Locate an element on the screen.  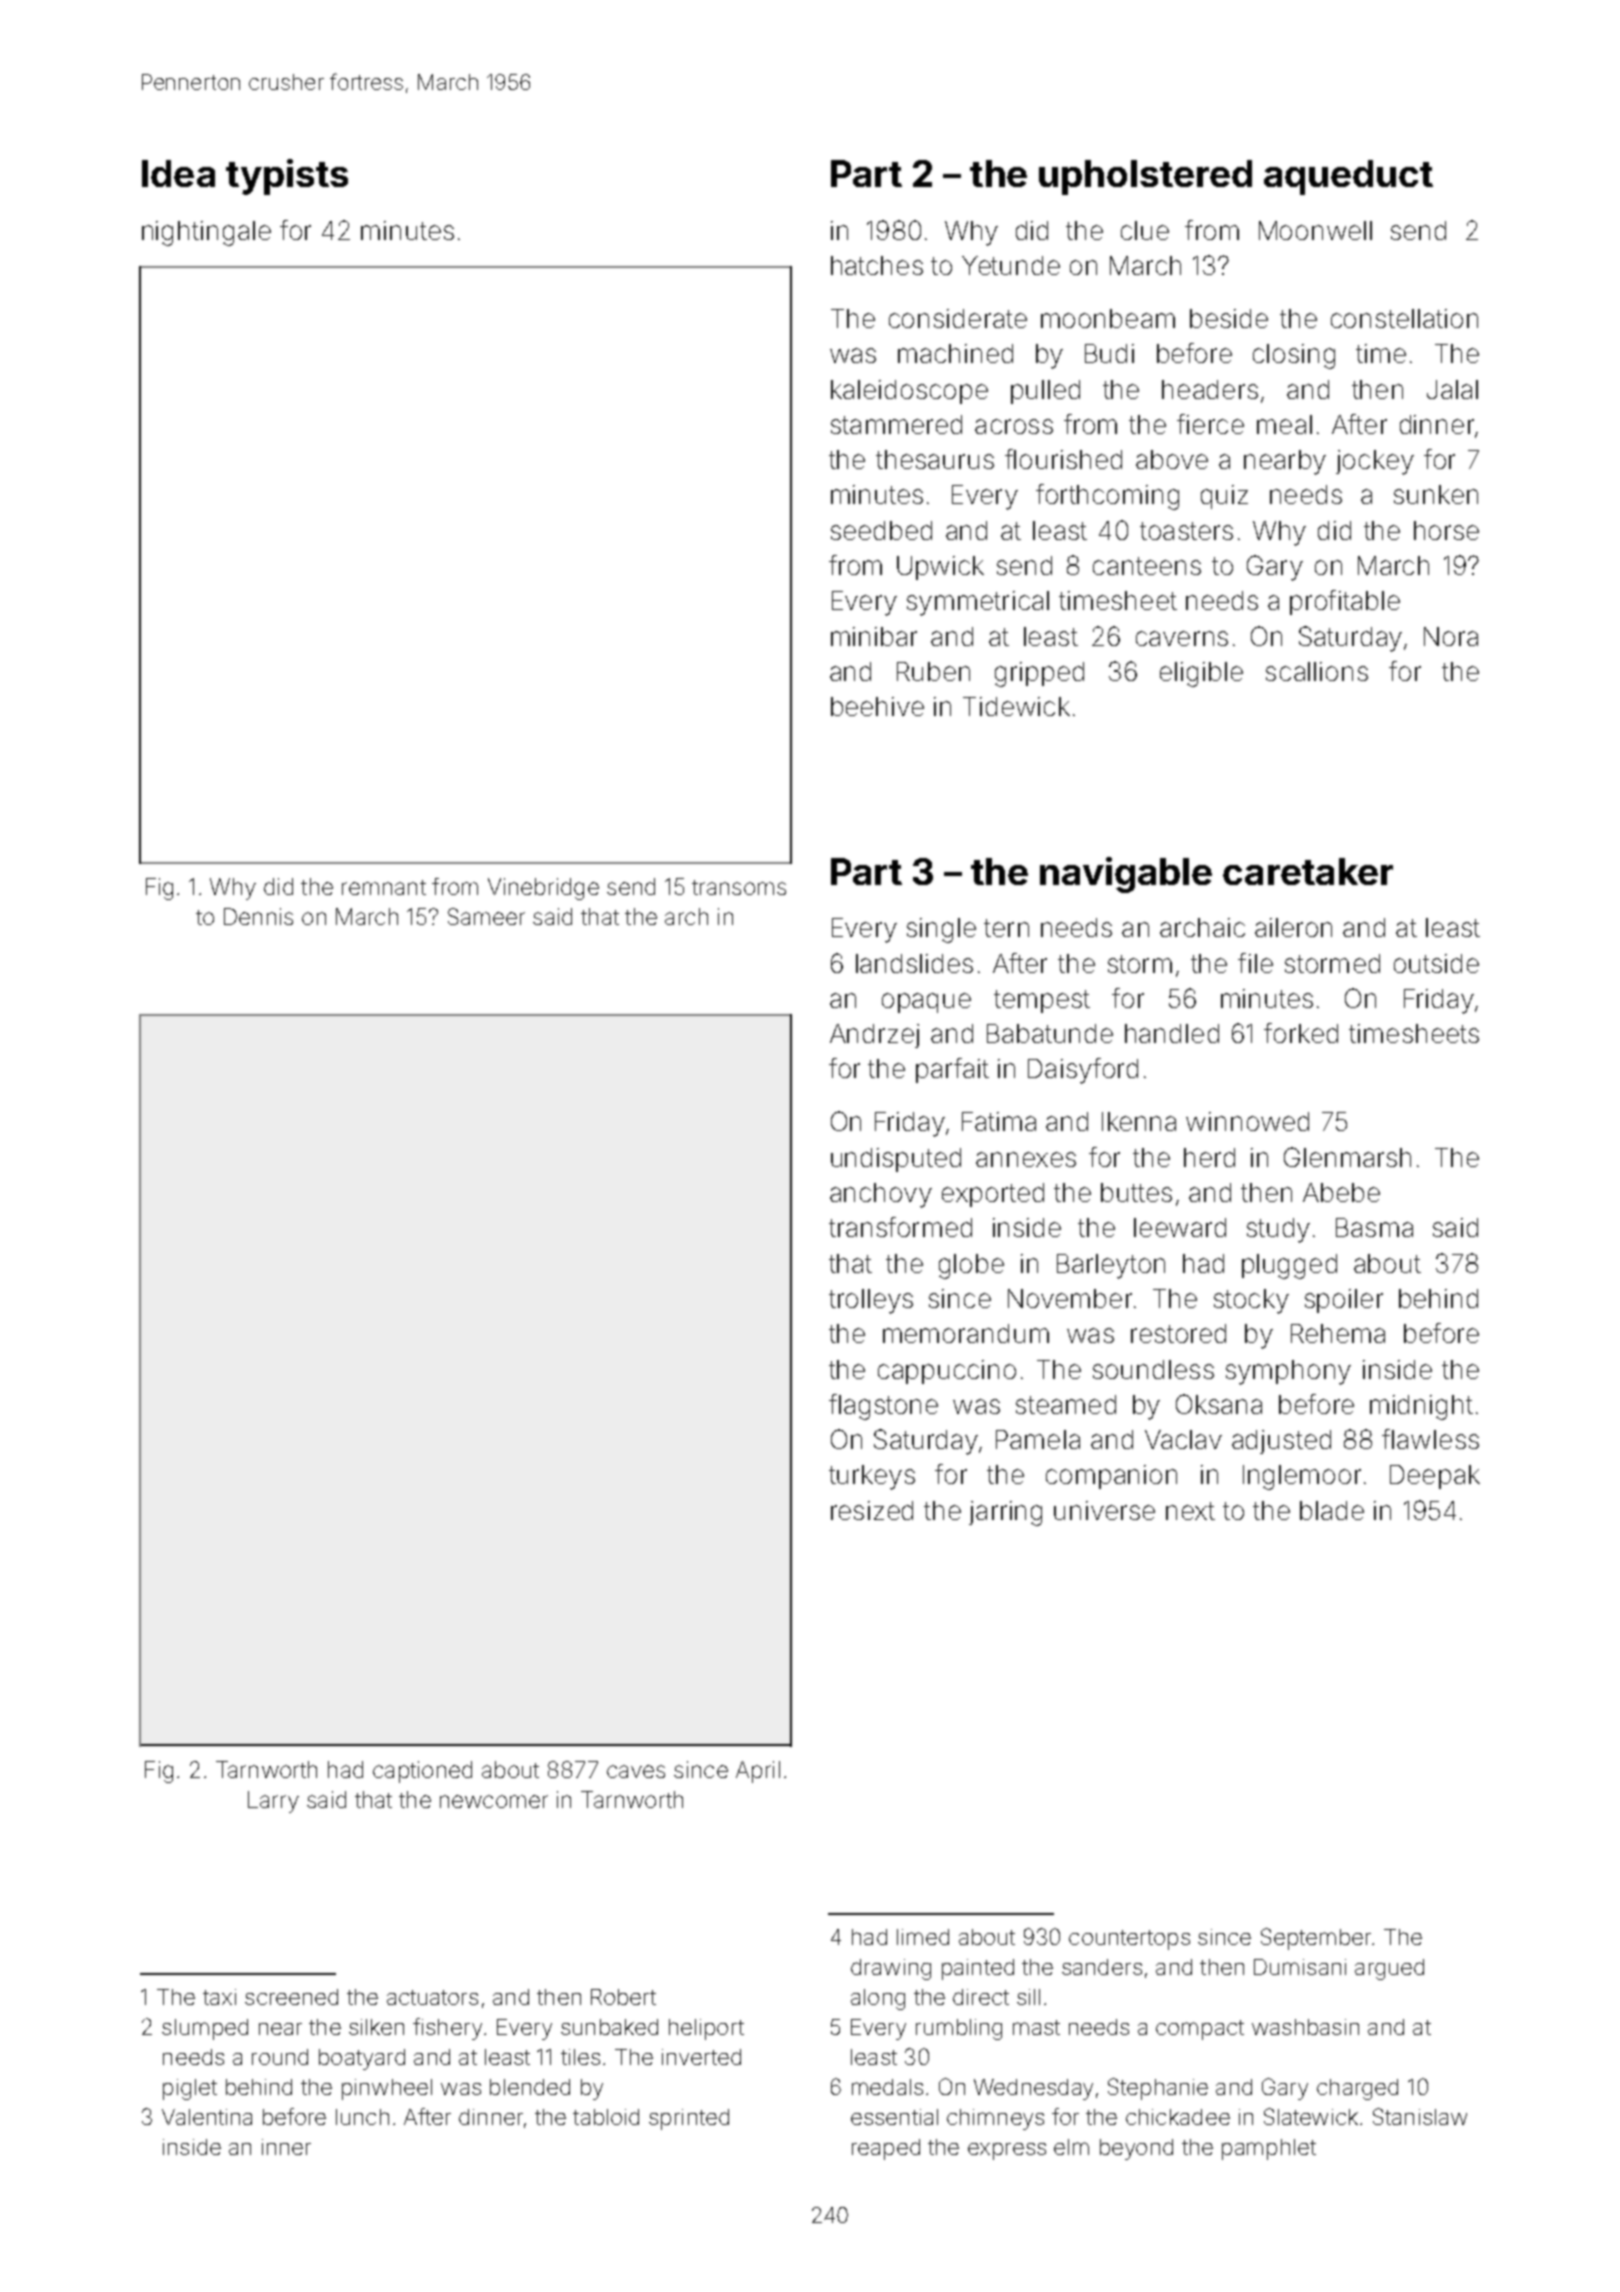
Tidewick is located at coordinates (1016, 706).
